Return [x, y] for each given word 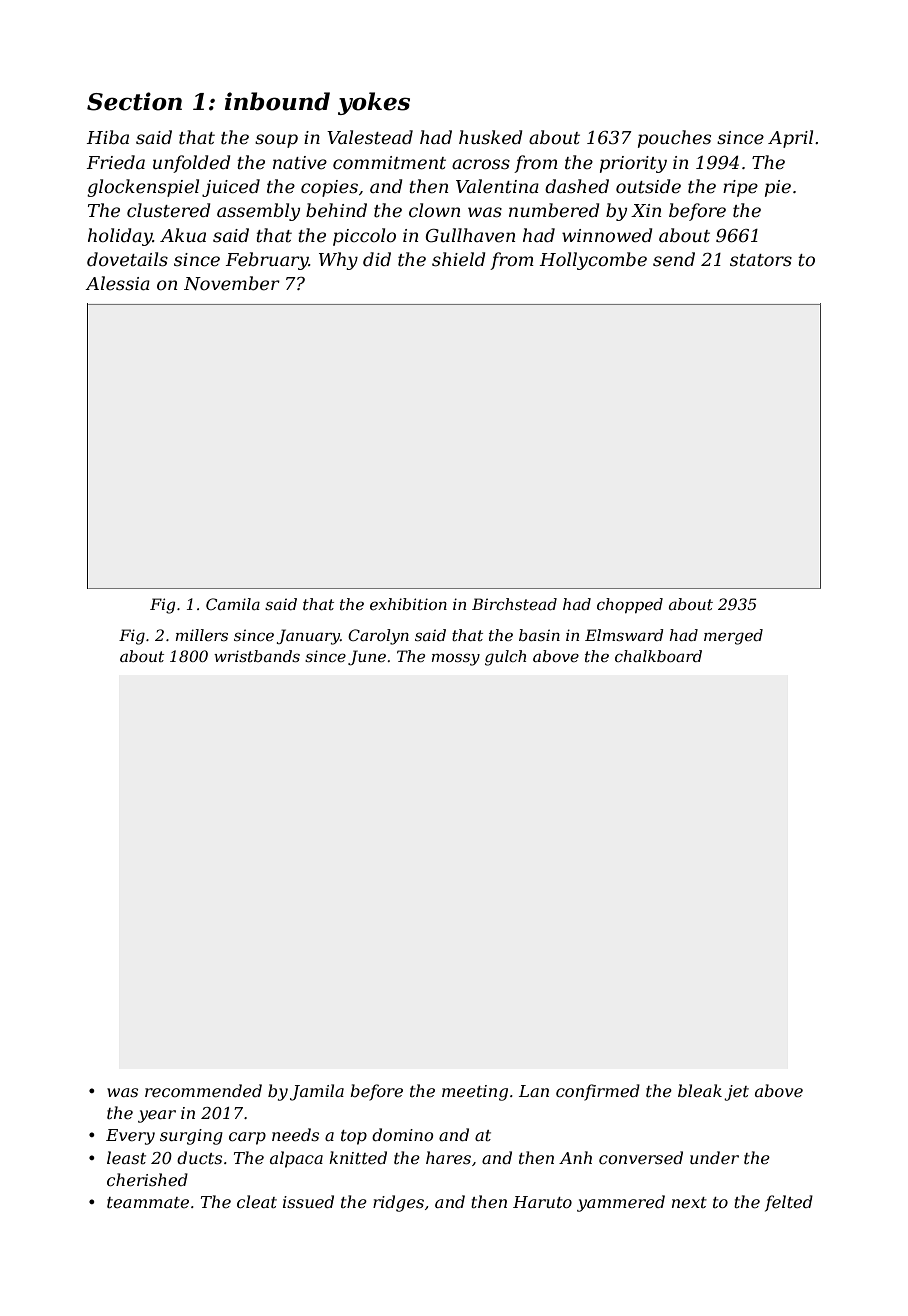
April [790, 139]
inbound [277, 101]
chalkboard [658, 656]
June [367, 657]
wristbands [257, 656]
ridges [398, 1203]
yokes [374, 103]
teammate [148, 1202]
